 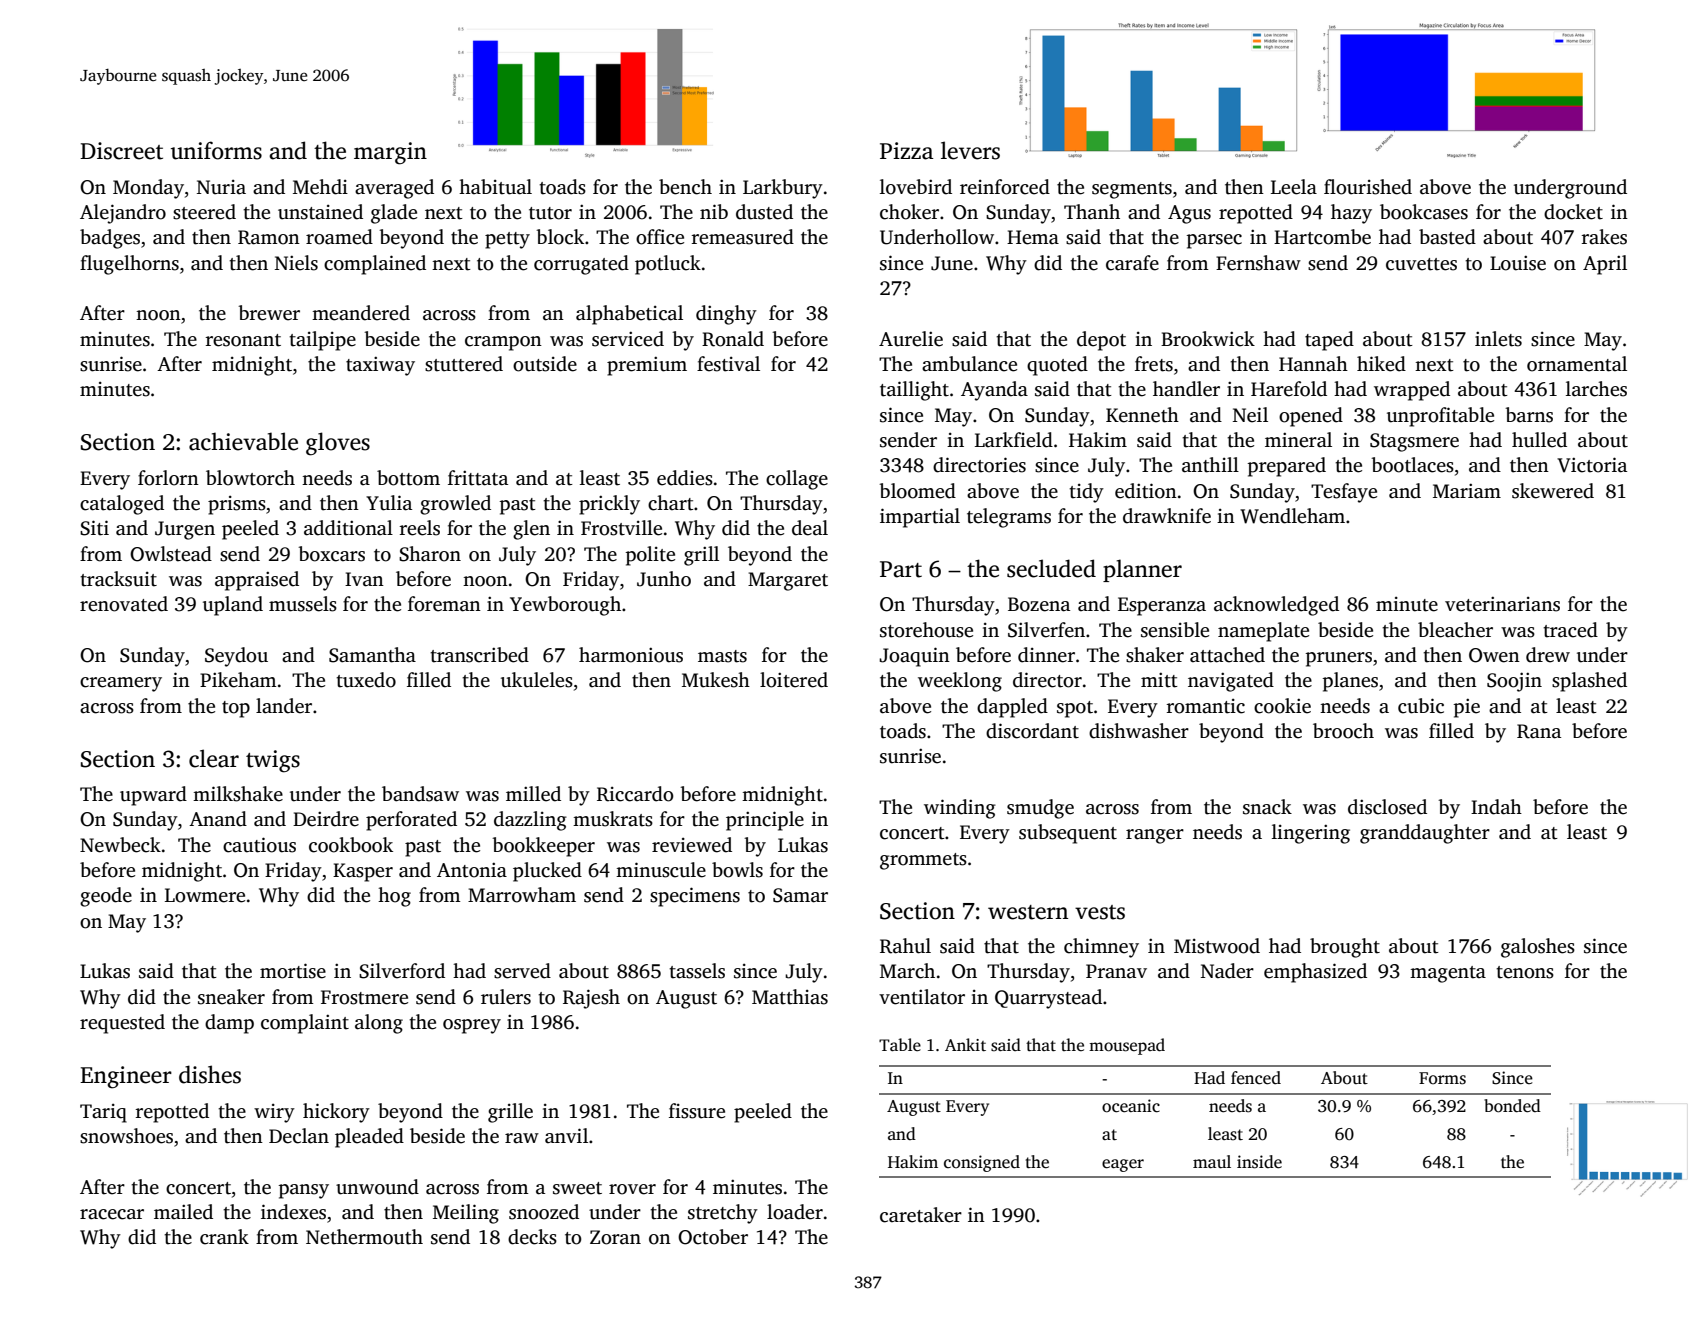 I want to click on cookbook, so click(x=351, y=845).
